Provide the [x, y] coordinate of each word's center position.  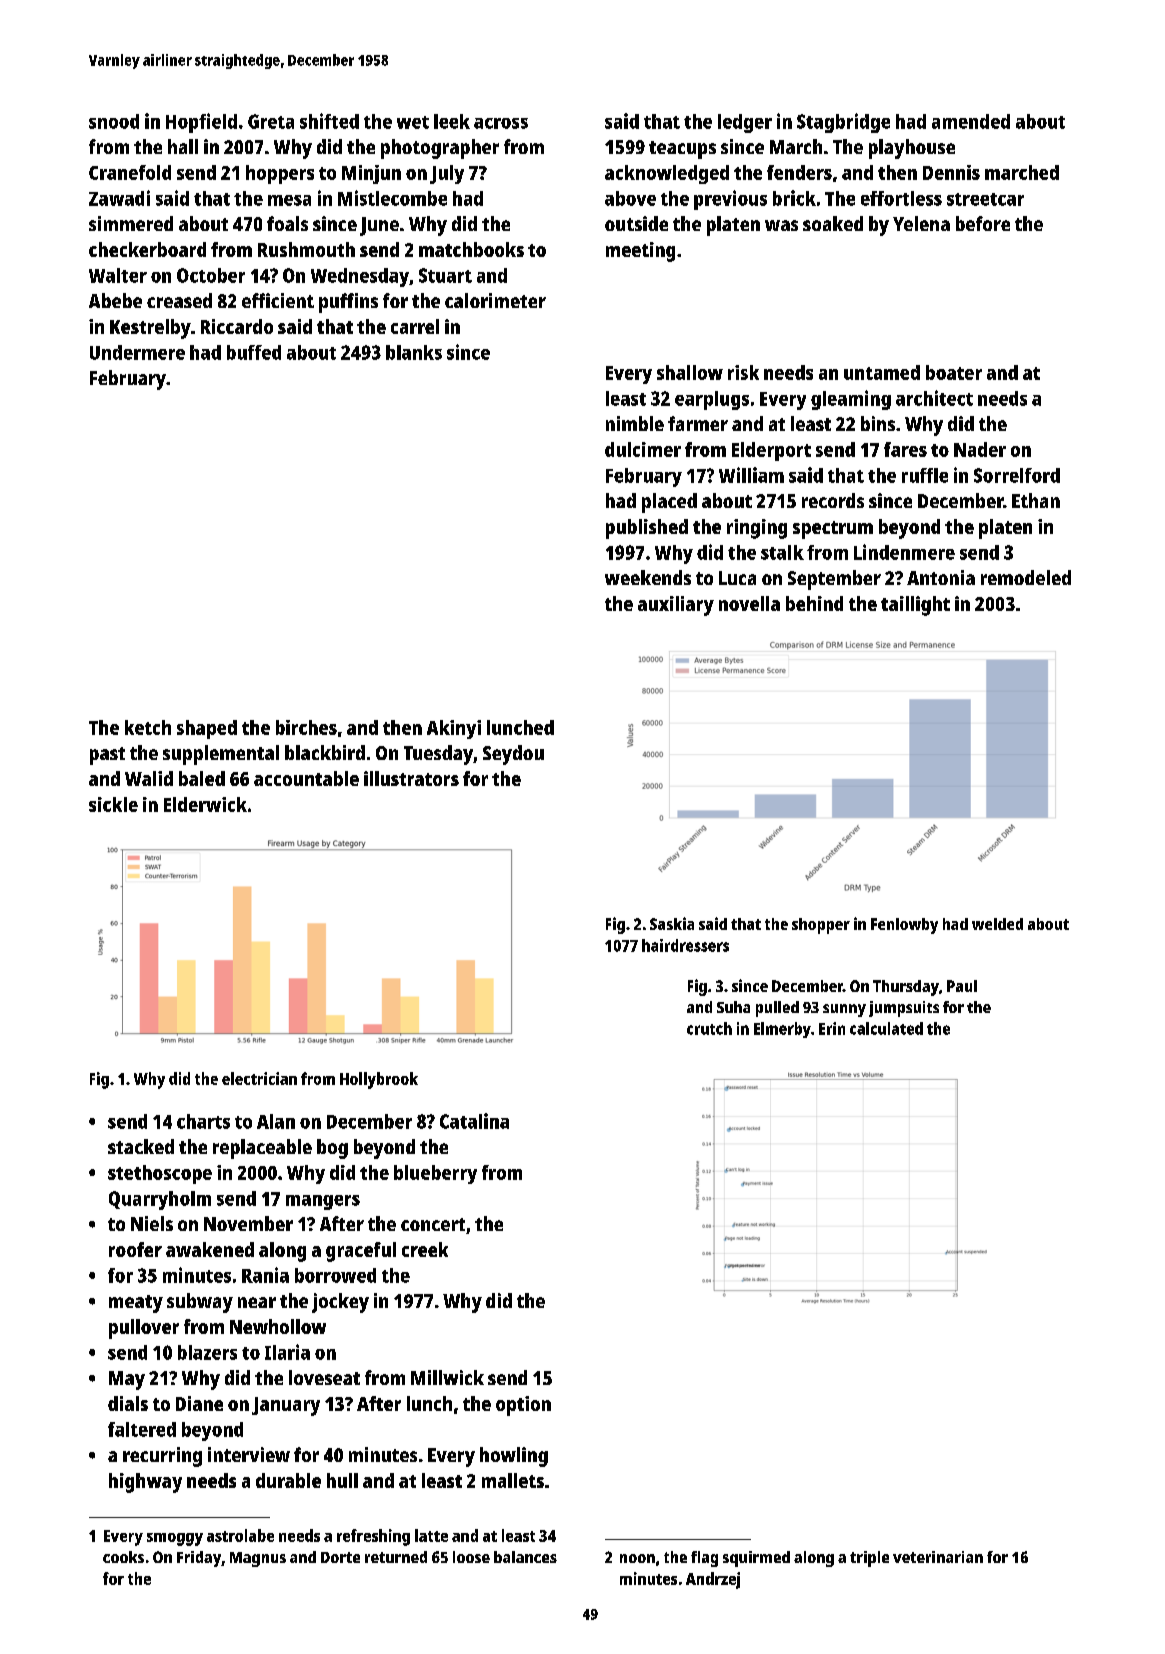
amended [971, 121]
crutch [709, 1028]
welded [997, 924]
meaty [136, 1304]
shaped [207, 729]
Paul [962, 986]
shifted [329, 121]
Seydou [513, 755]
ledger [745, 123]
